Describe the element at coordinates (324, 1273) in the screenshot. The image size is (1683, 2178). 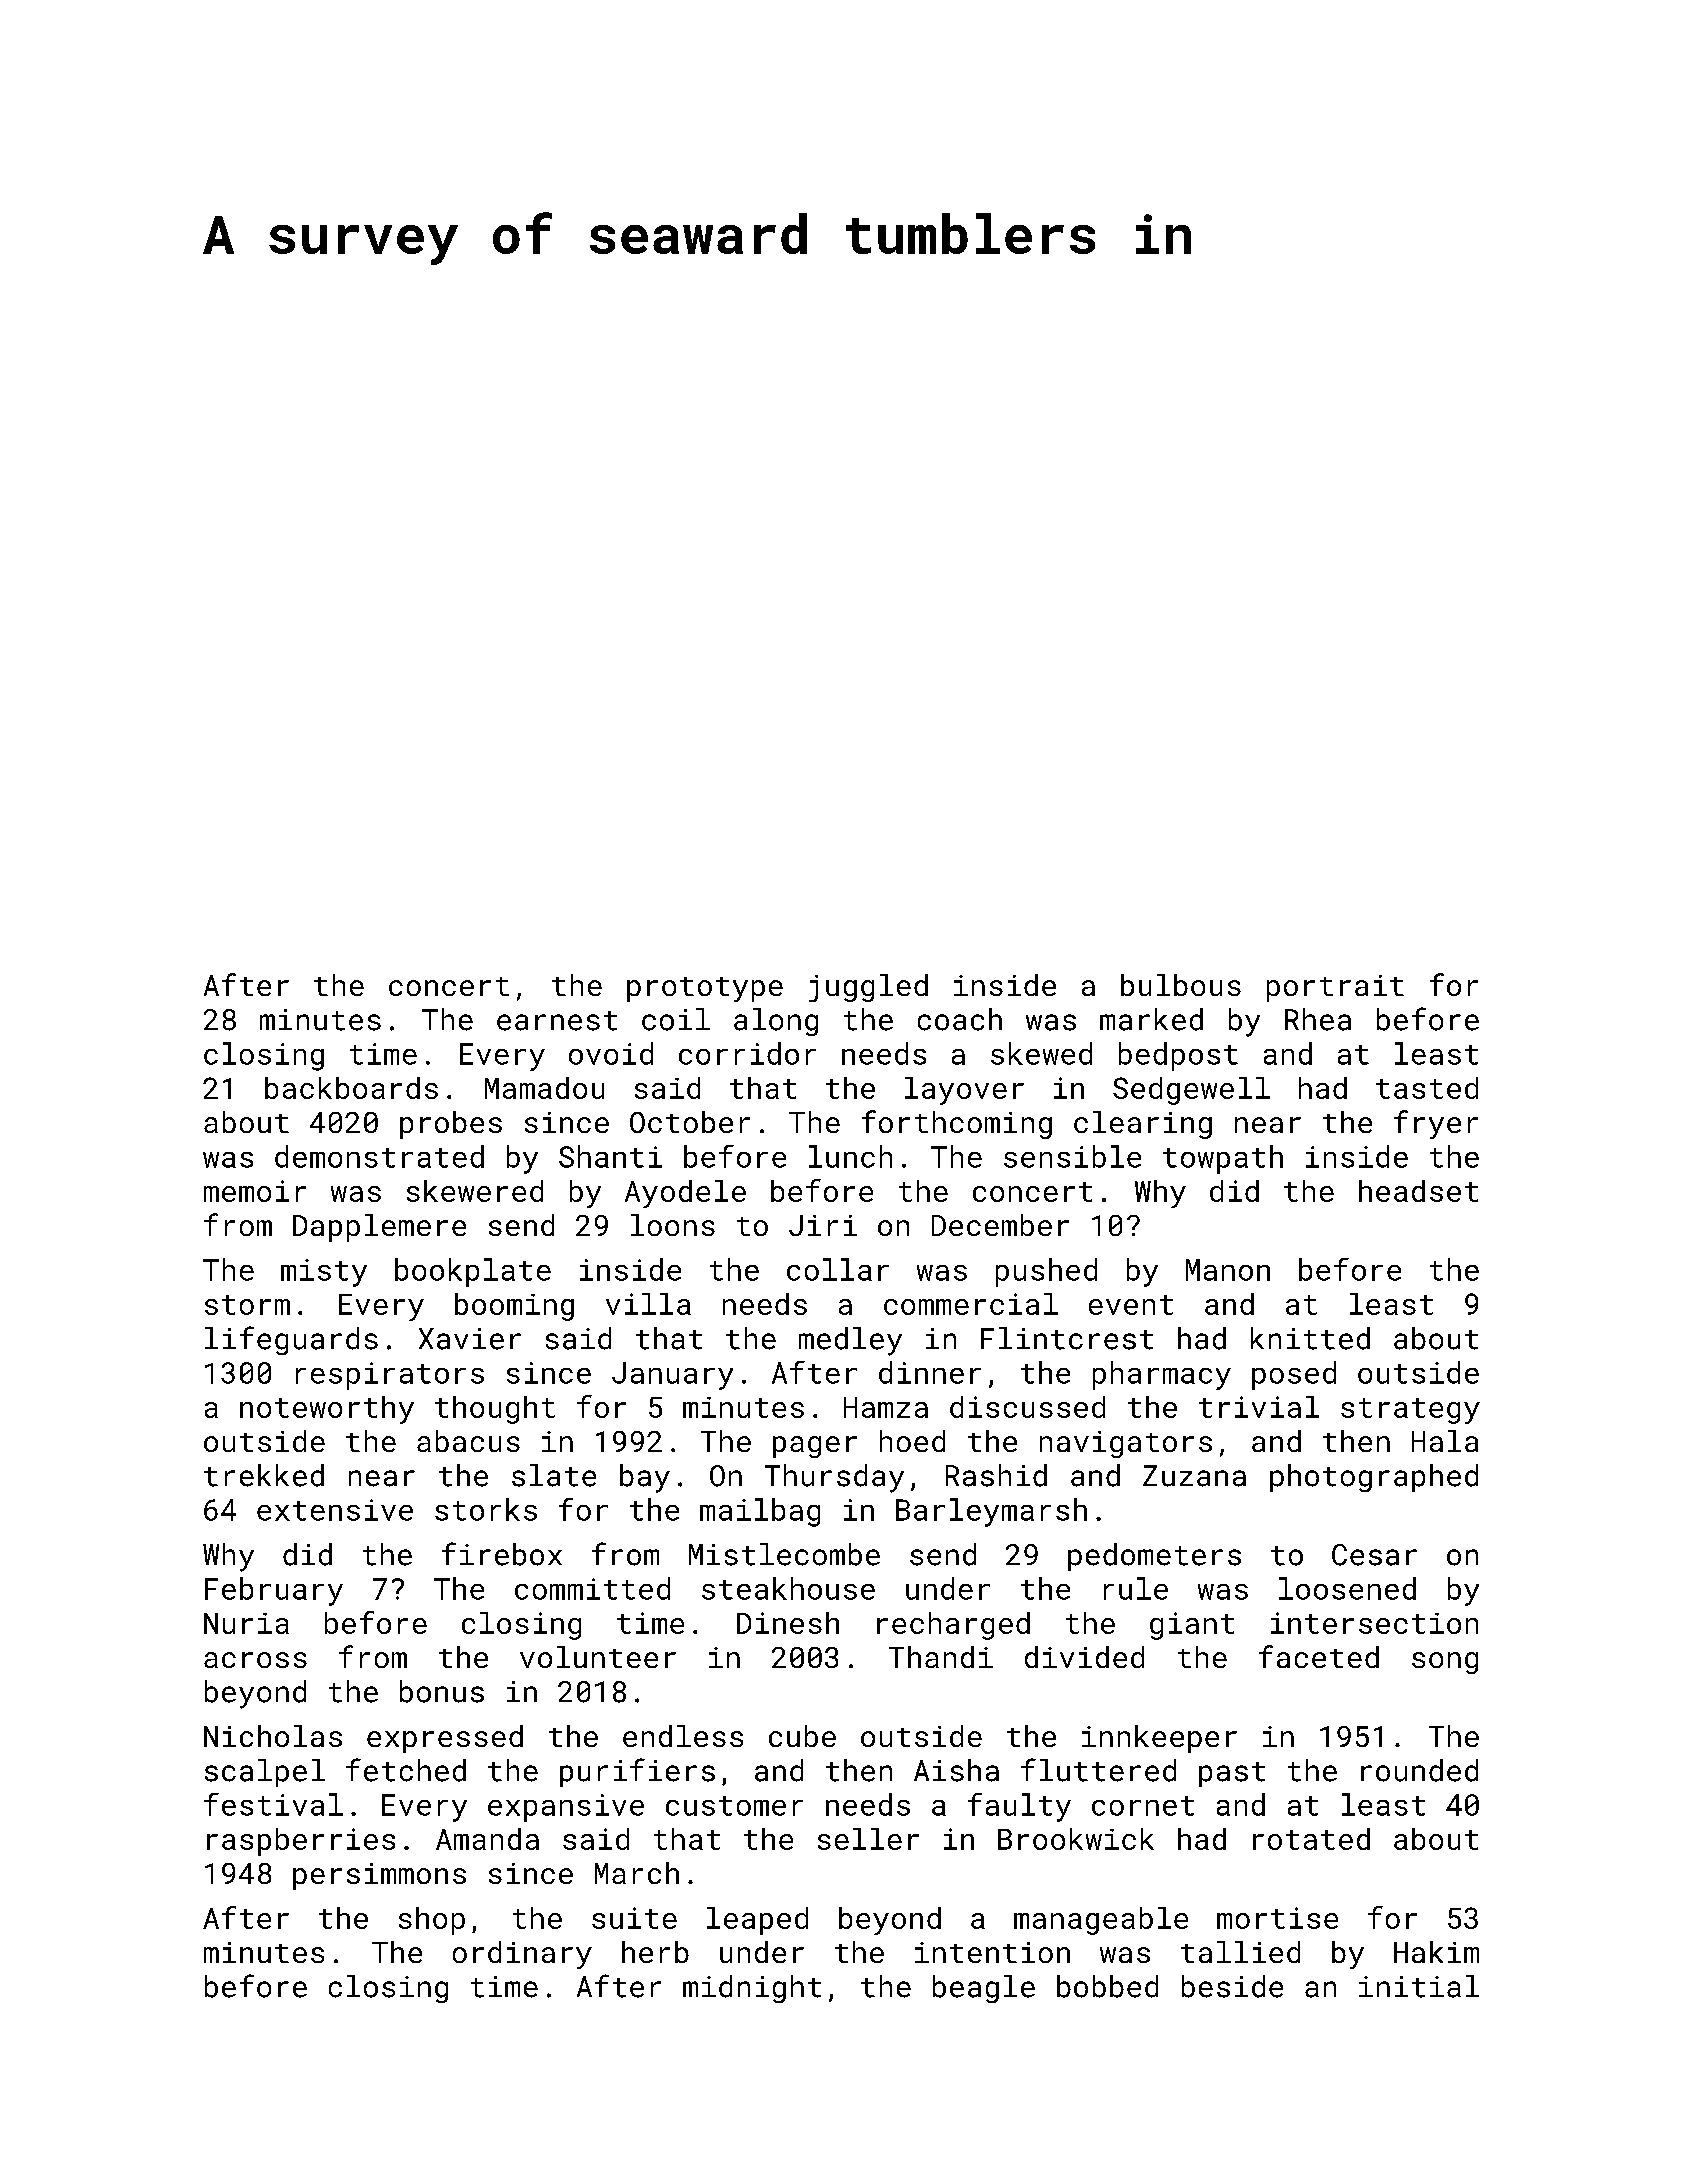
I see `misty` at that location.
